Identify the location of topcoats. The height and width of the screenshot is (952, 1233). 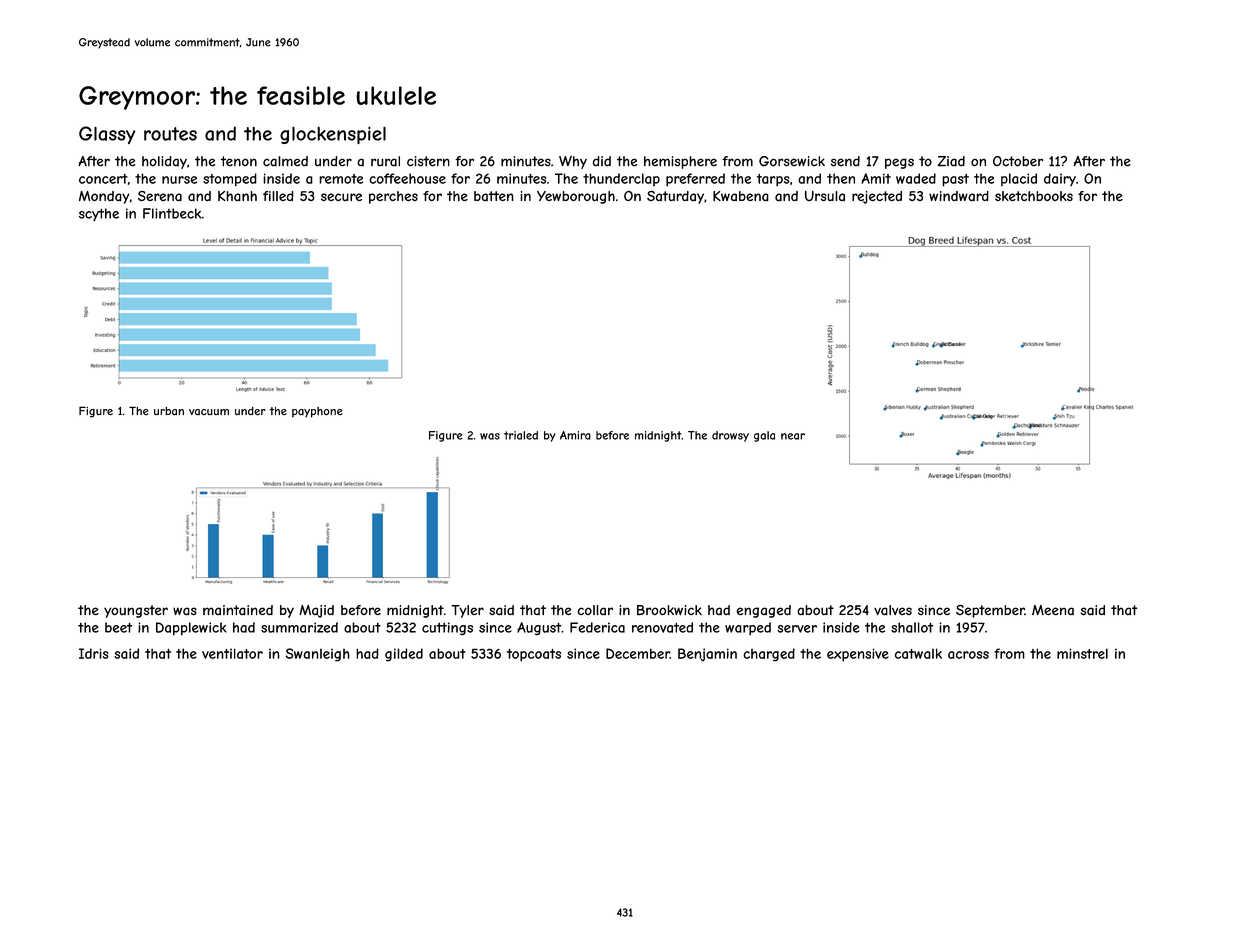
(534, 655).
